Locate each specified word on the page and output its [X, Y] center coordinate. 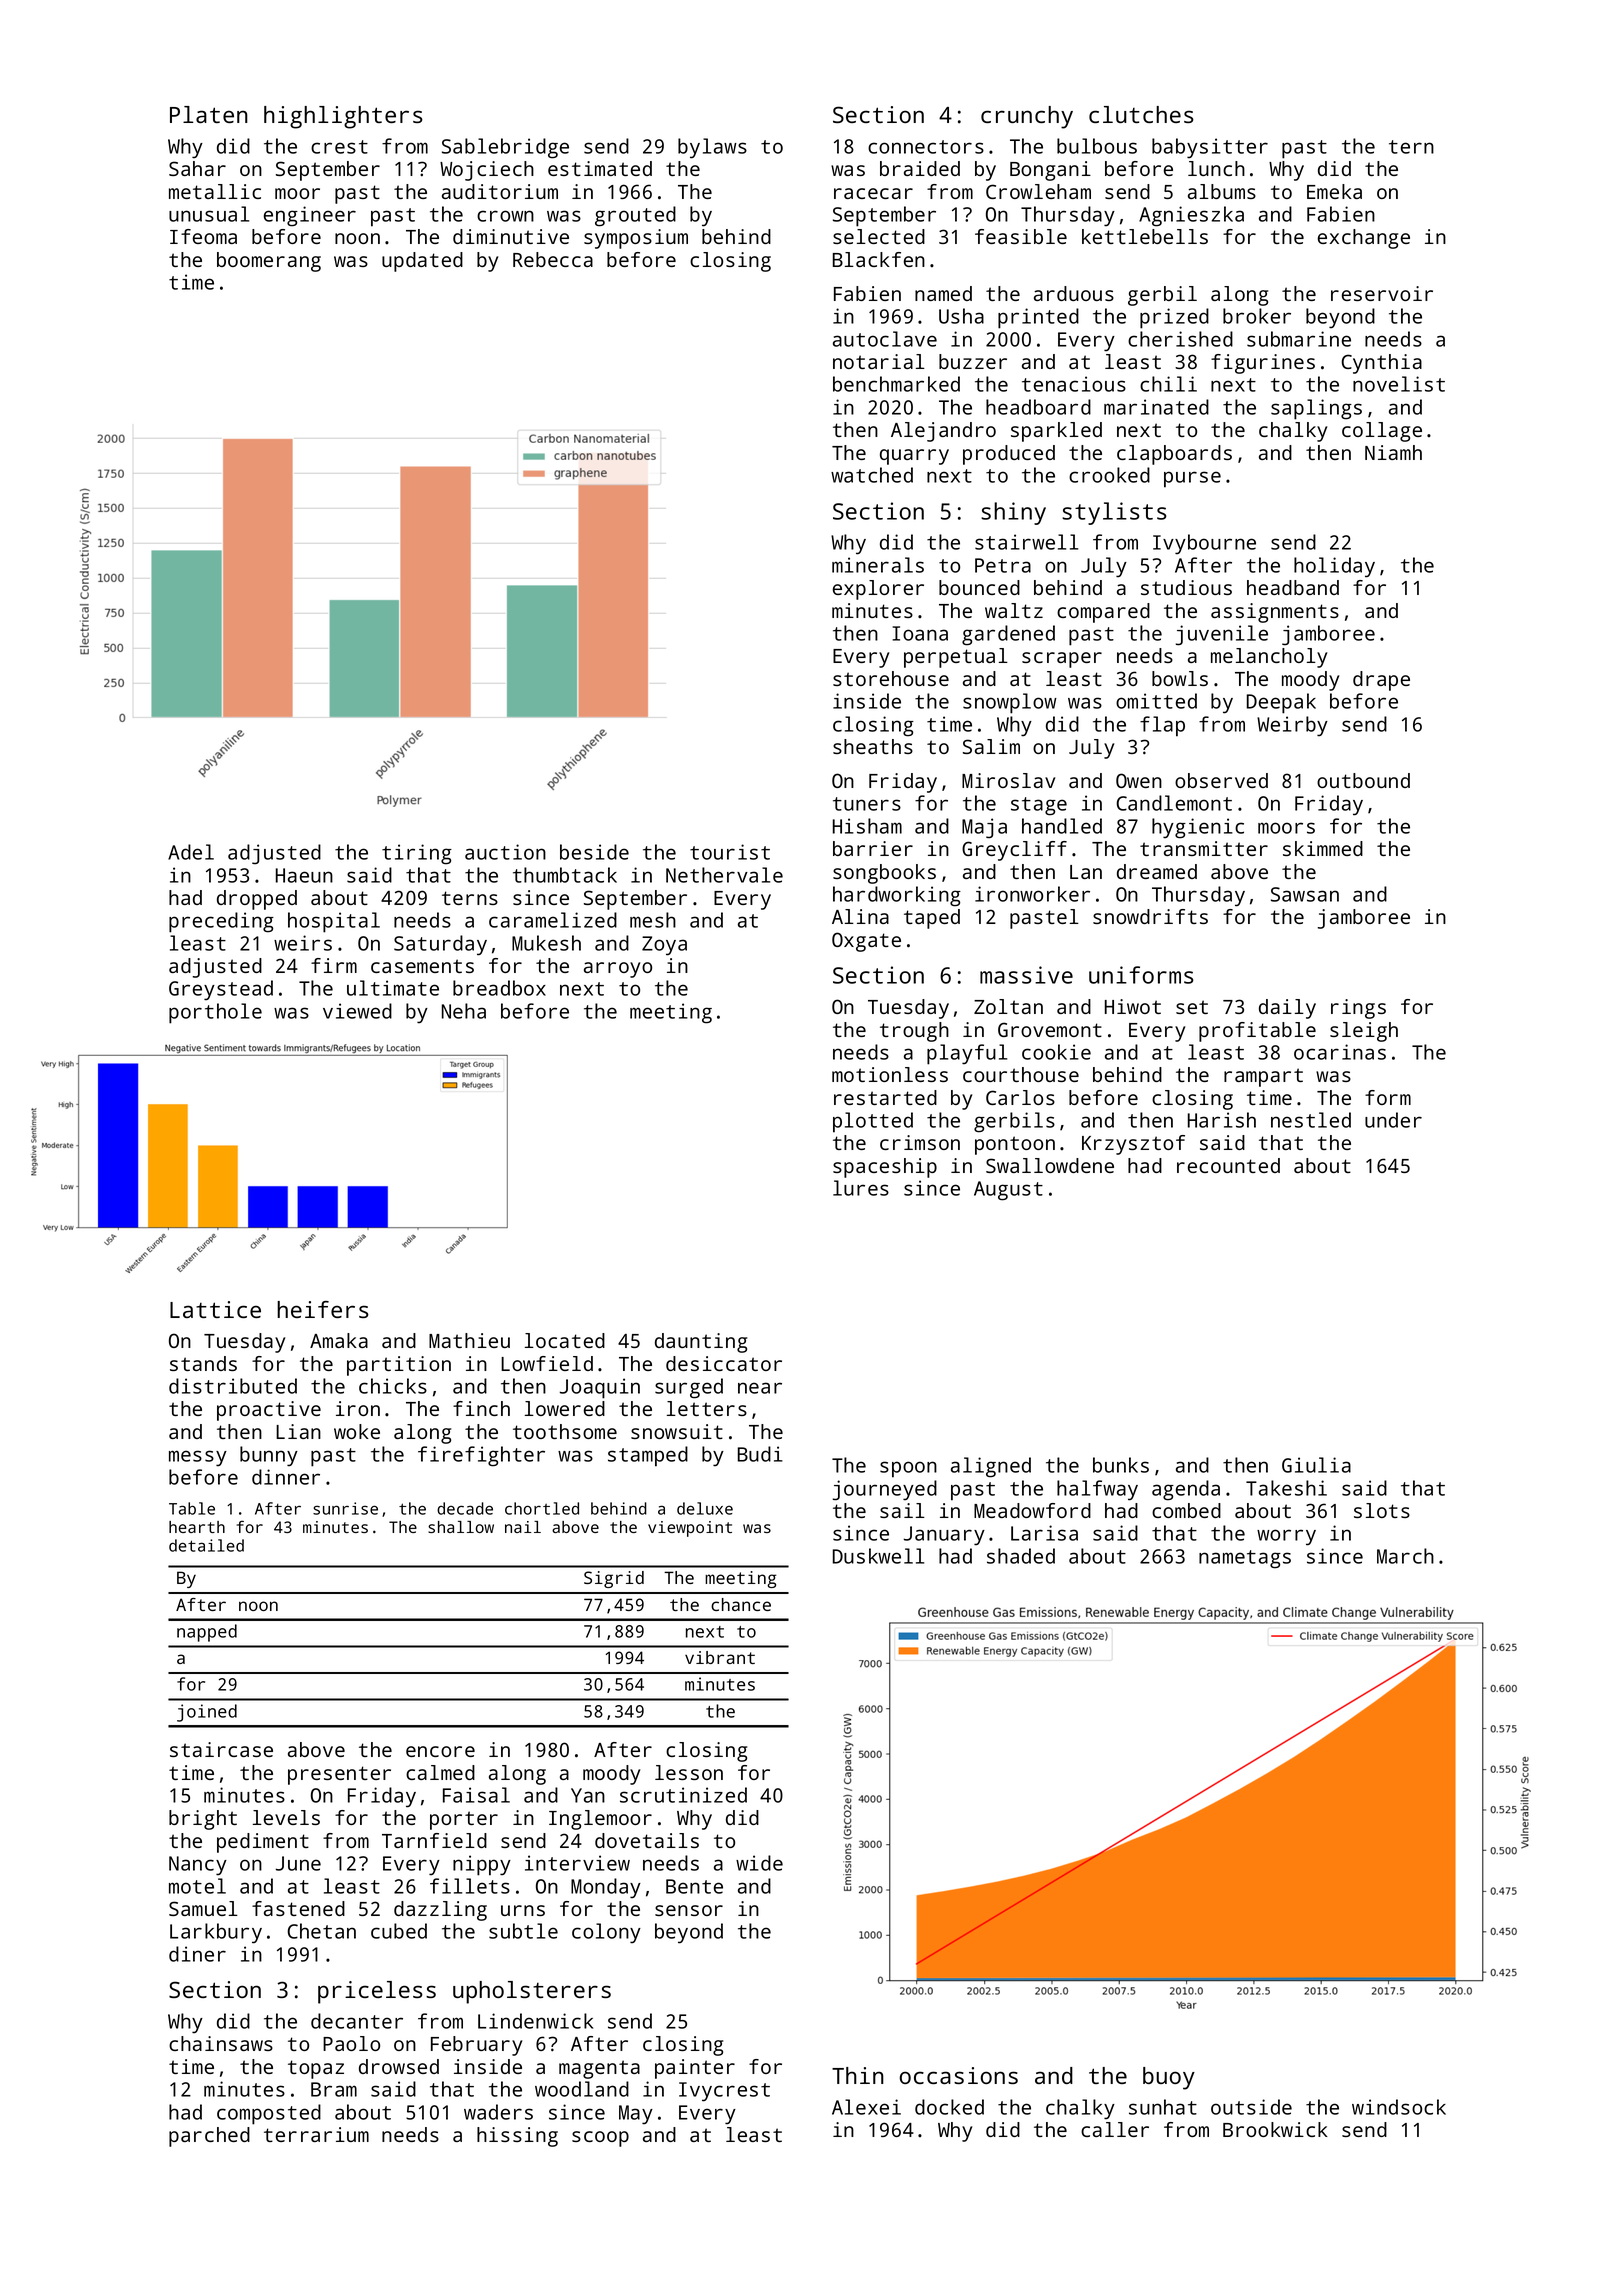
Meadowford [1032, 1510]
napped [207, 1633]
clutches [1141, 114]
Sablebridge [505, 148]
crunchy [1027, 117]
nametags [1245, 1559]
